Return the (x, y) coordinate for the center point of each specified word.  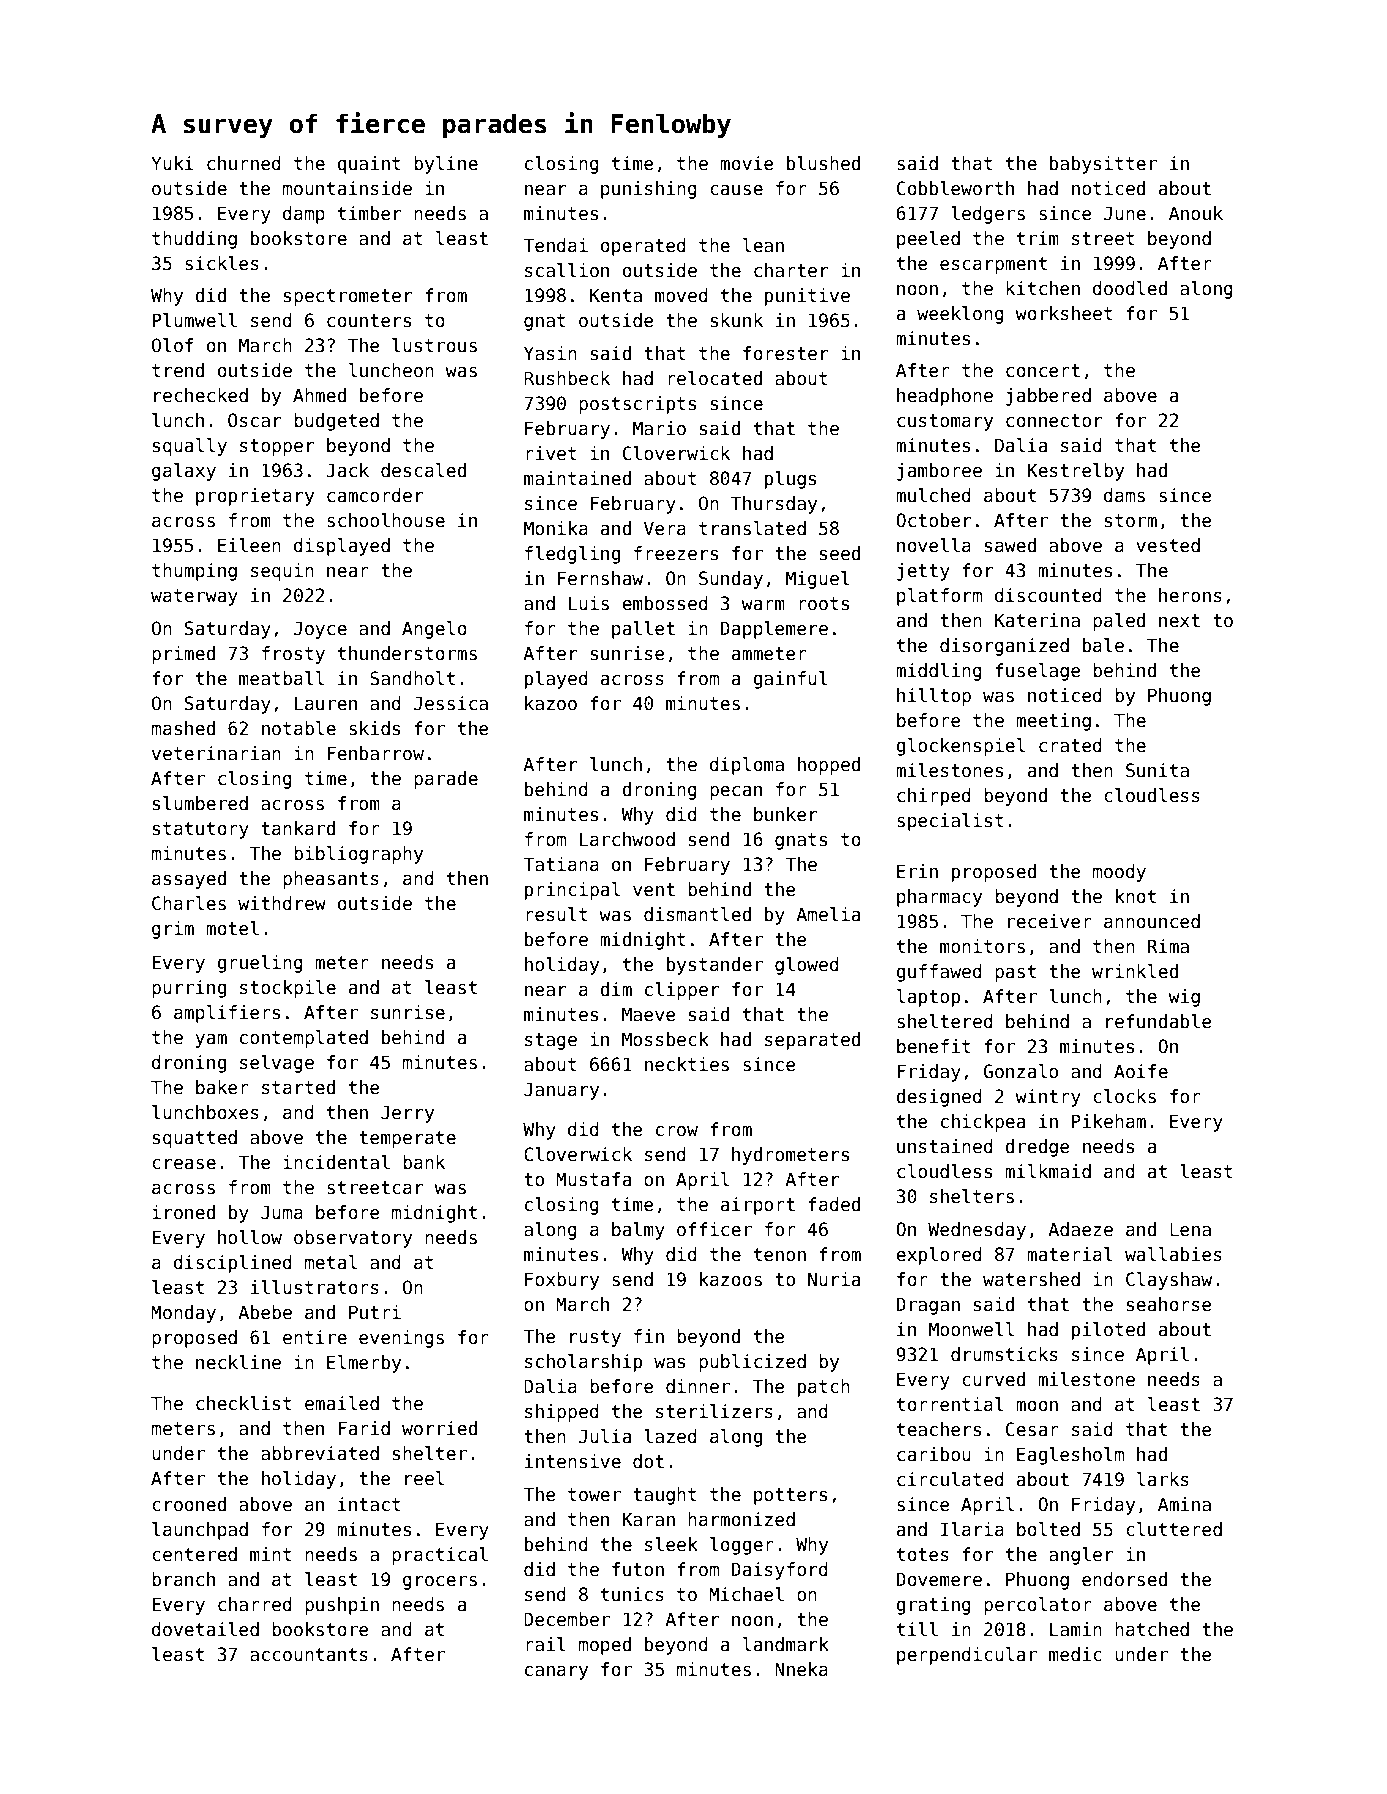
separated (812, 1041)
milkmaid (1048, 1171)
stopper (277, 447)
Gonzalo (1021, 1071)
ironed (183, 1212)
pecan (736, 793)
